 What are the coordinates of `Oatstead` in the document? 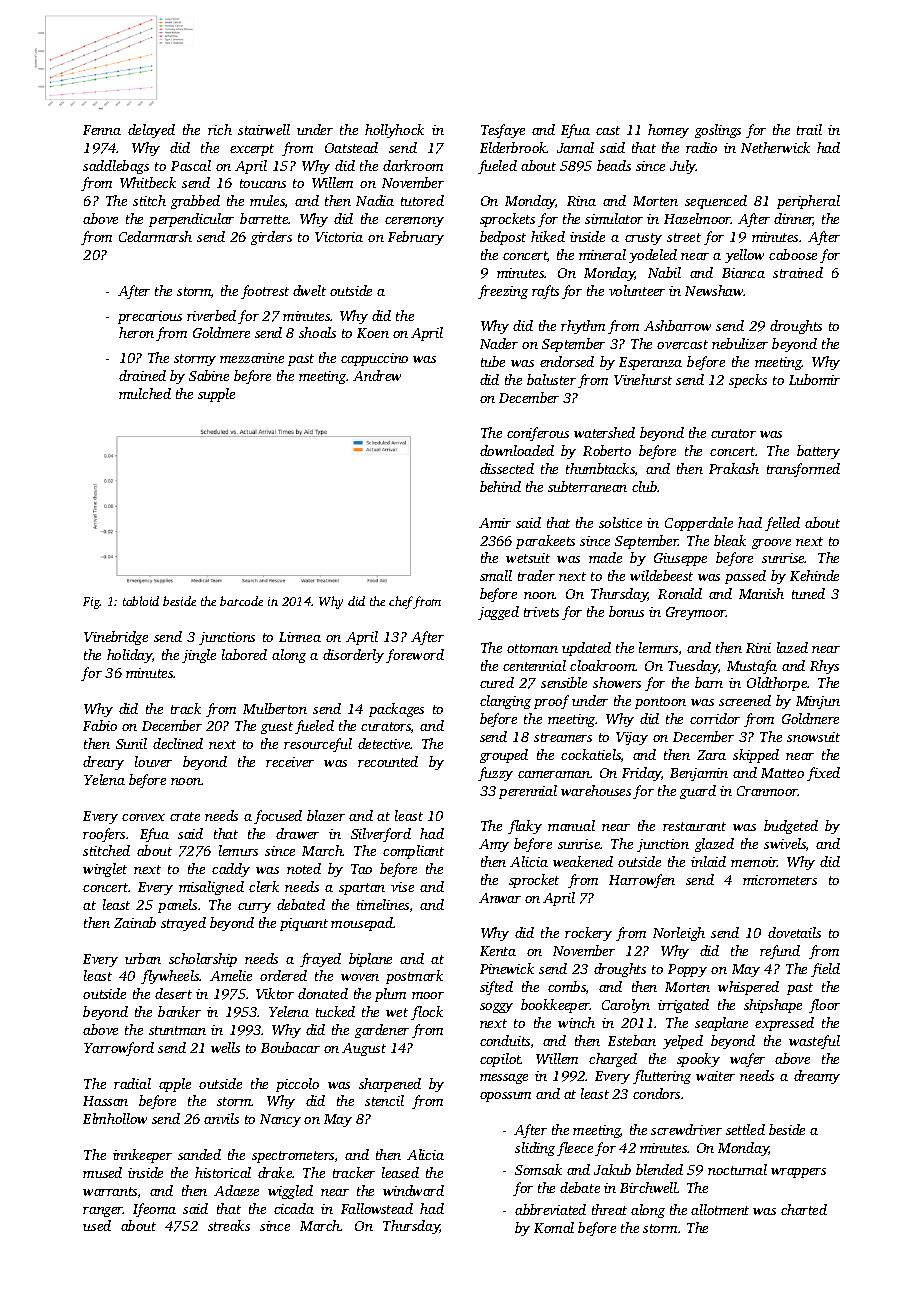 It's located at (351, 147).
